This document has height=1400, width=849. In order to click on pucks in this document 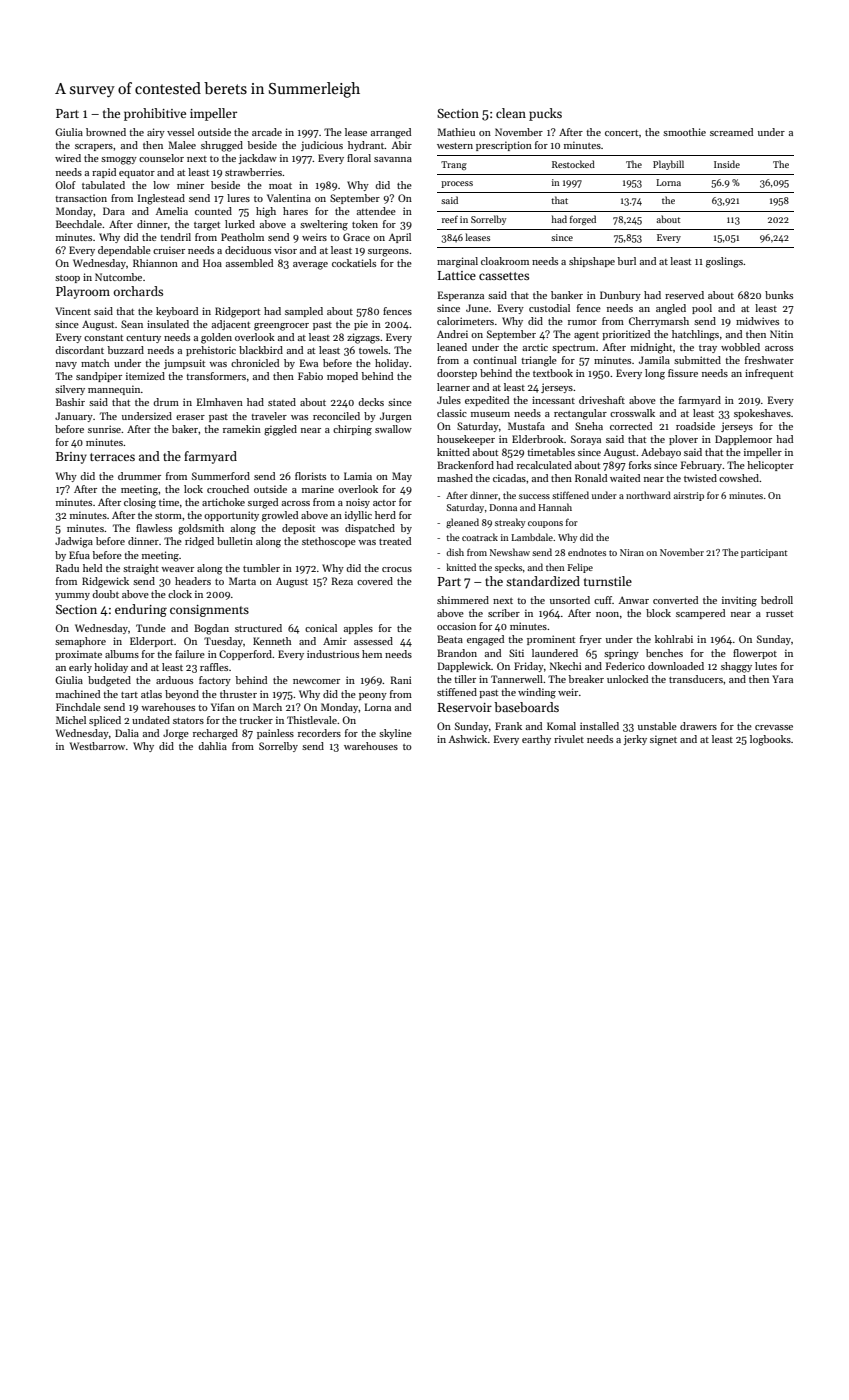, I will do `click(545, 114)`.
